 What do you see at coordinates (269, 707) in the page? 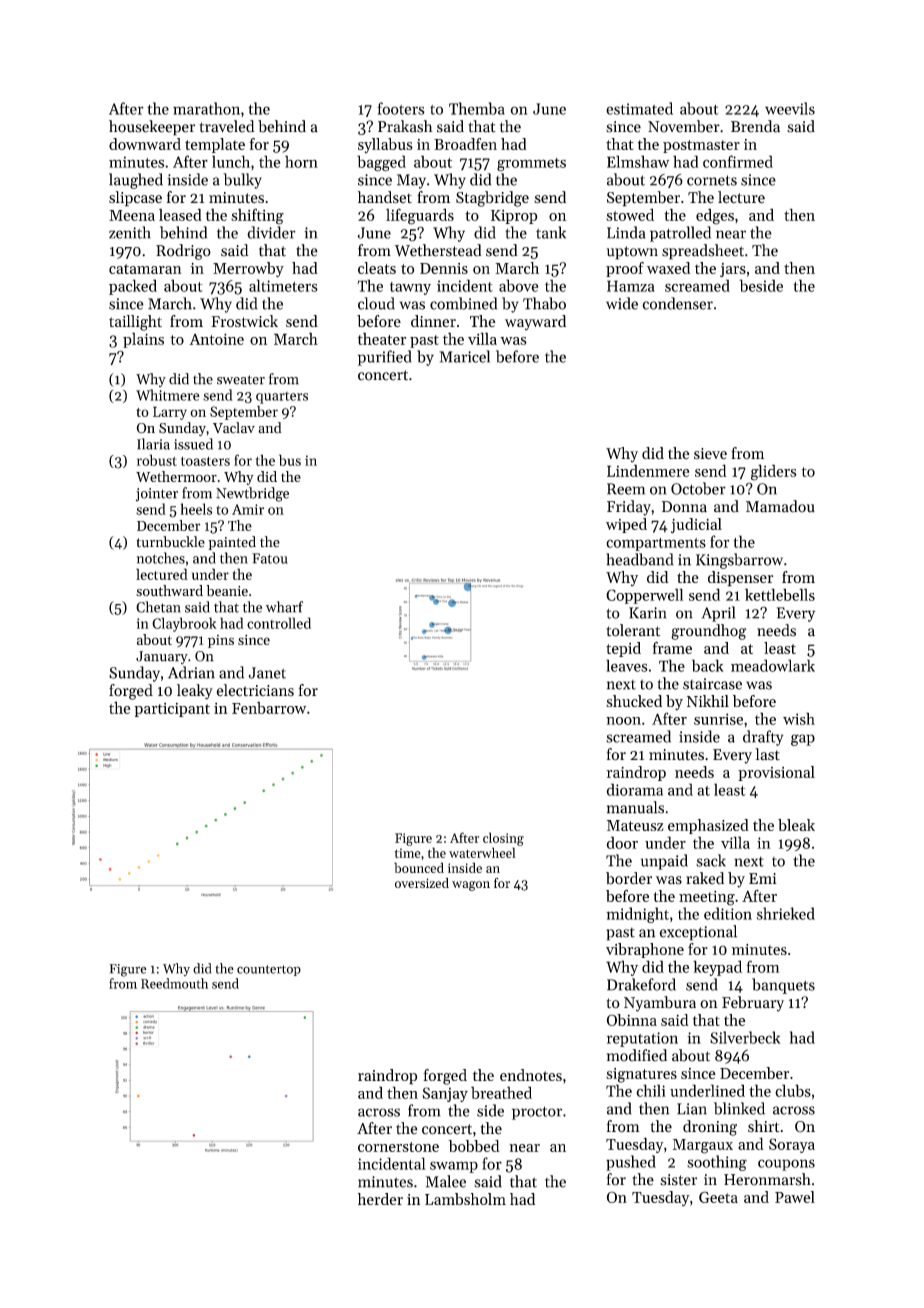
I see `Fenbarrow` at bounding box center [269, 707].
